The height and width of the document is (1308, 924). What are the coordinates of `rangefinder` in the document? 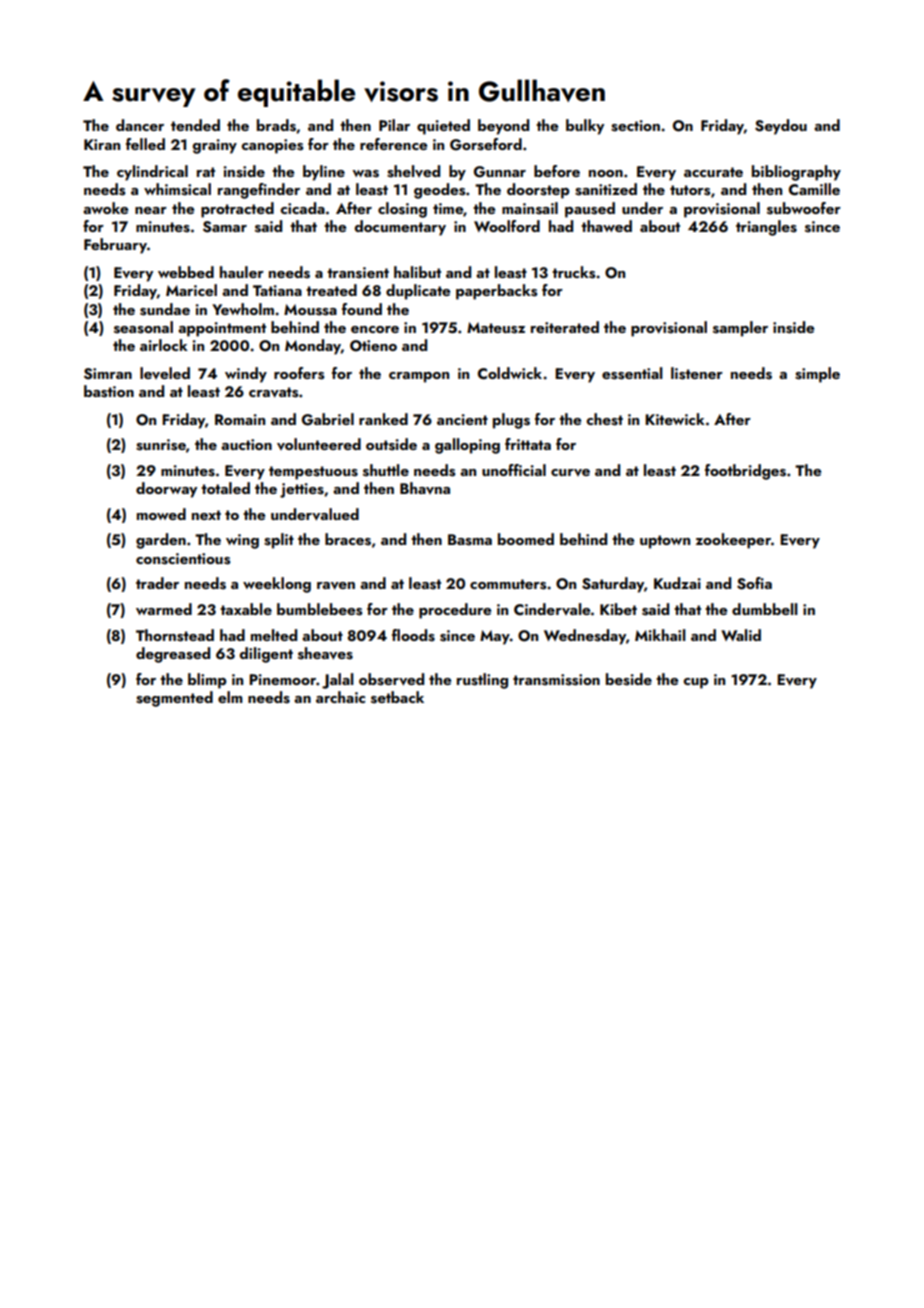 It's located at (259, 191).
